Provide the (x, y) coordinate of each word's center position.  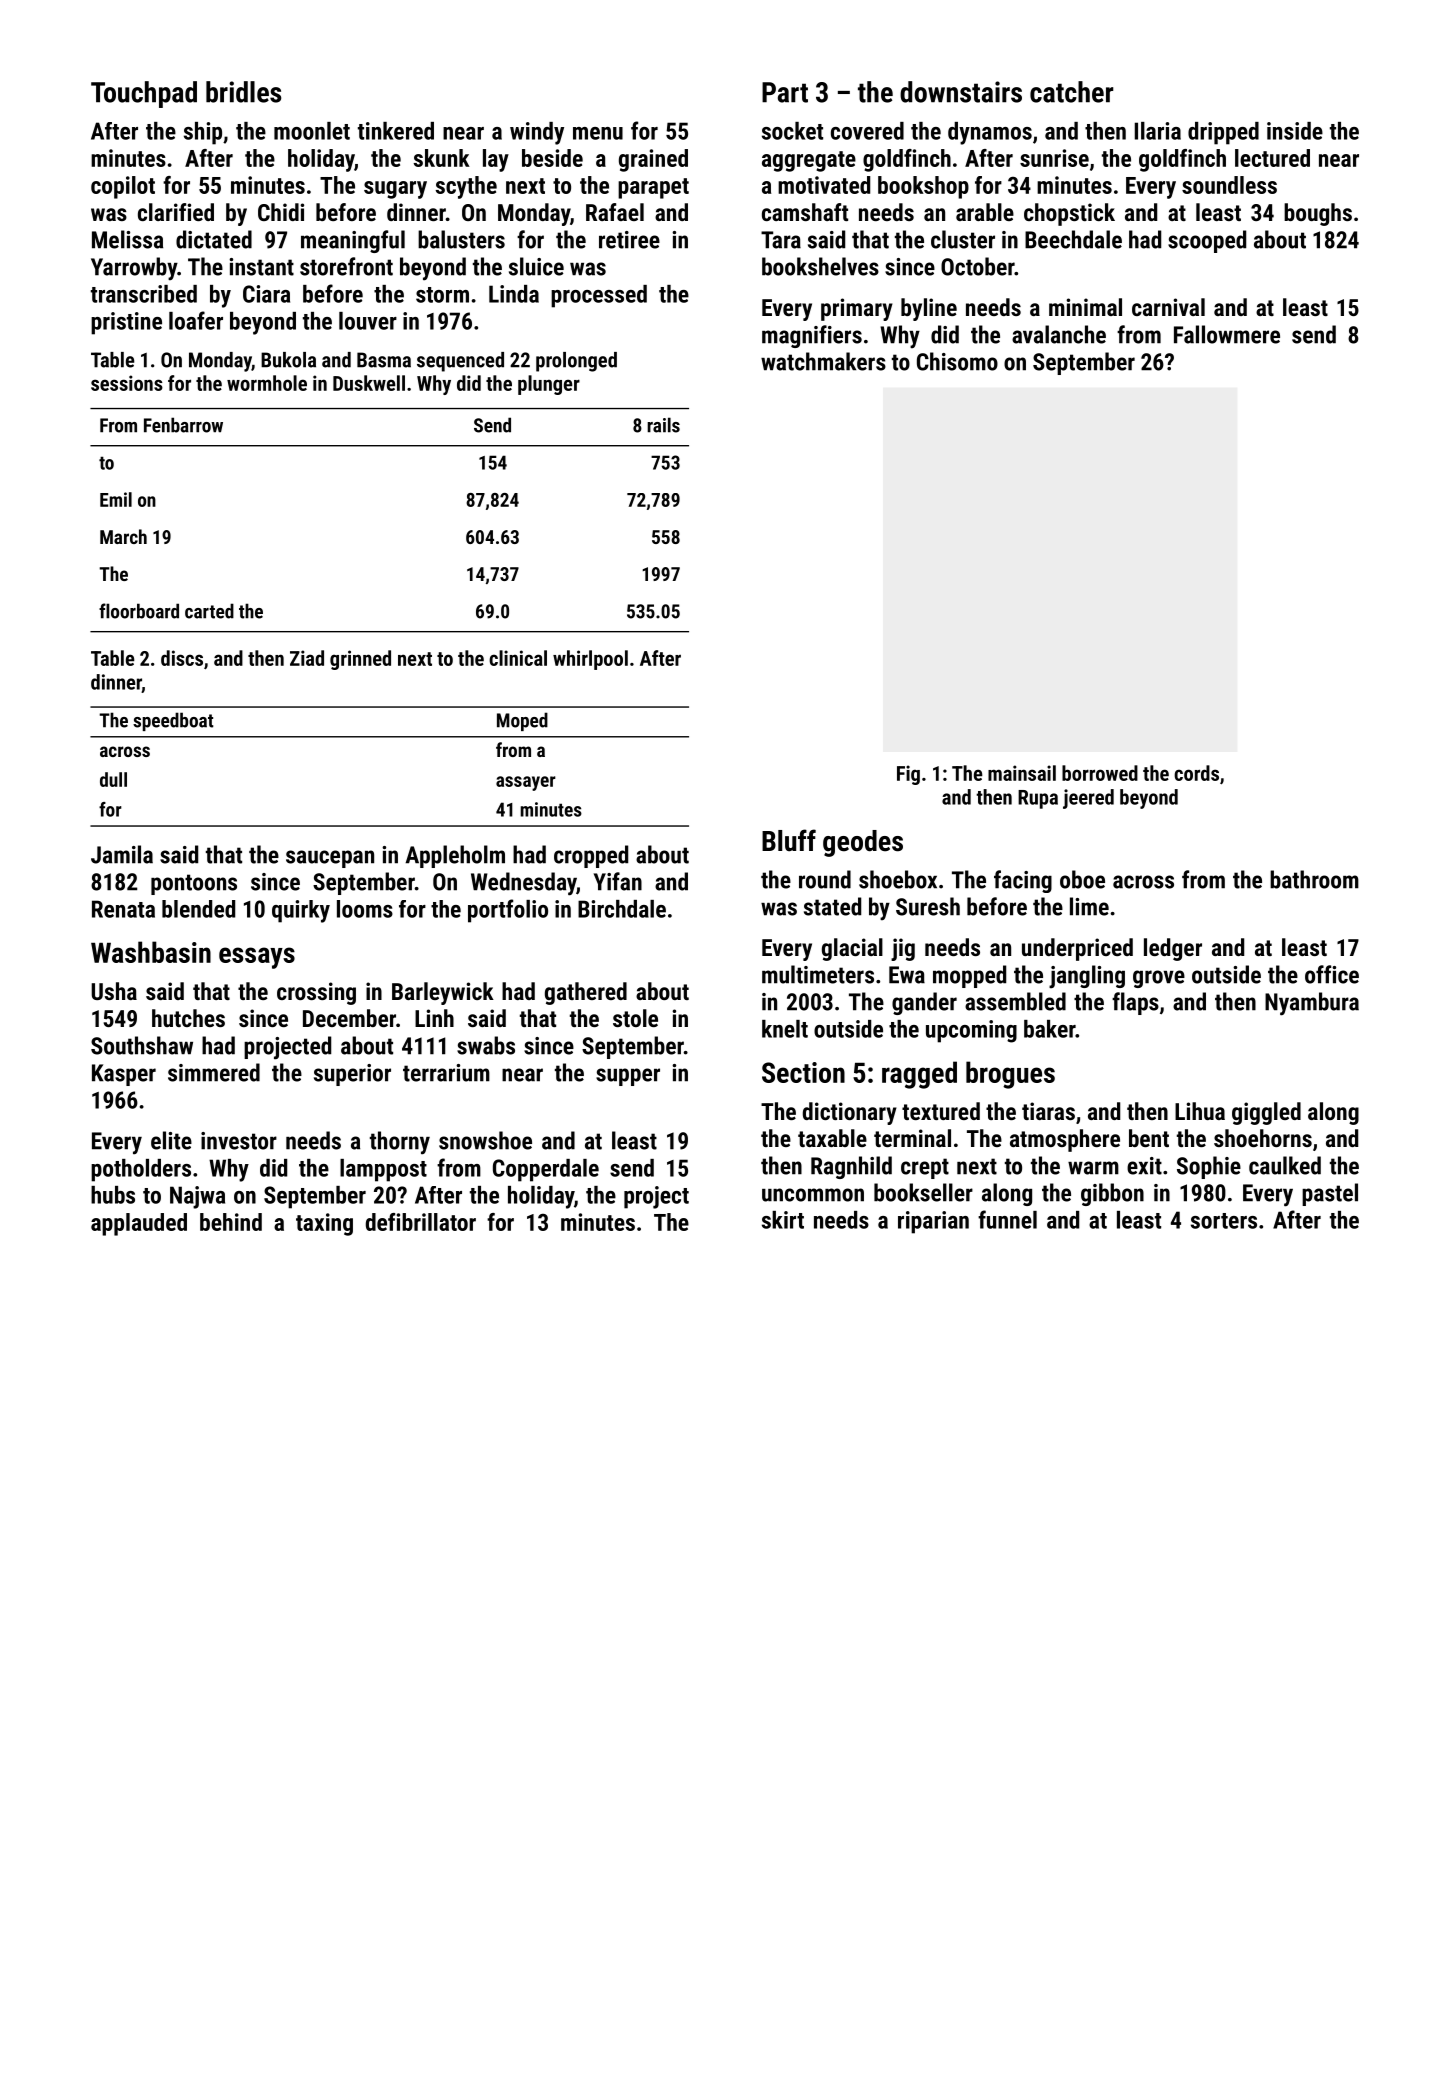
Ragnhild (851, 1167)
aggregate (809, 161)
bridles (243, 92)
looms (365, 909)
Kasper (124, 1075)
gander (924, 1003)
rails (663, 425)
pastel (1330, 1194)
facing (1023, 881)
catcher (1072, 92)
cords (1196, 773)
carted (209, 611)
